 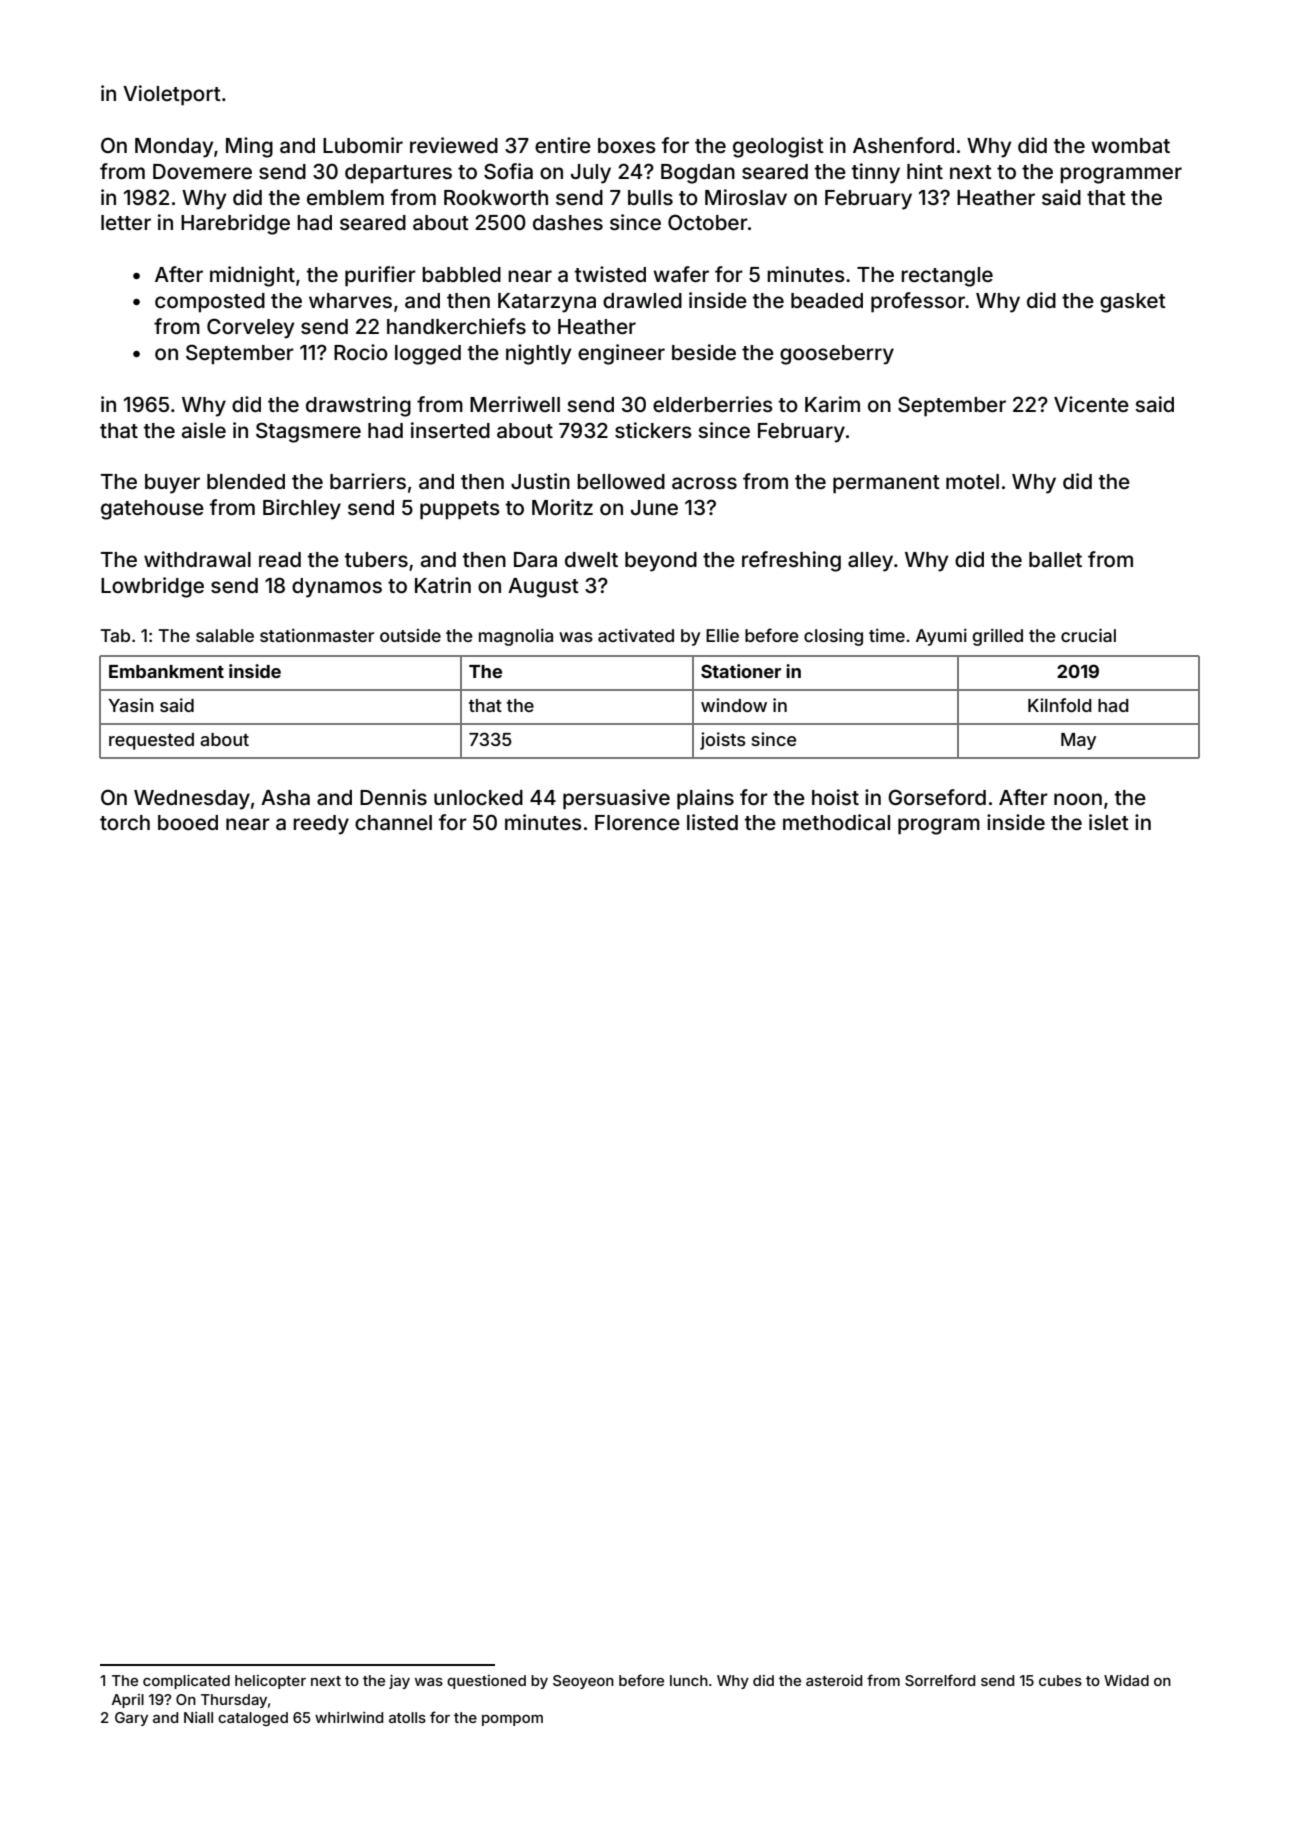 I want to click on islet, so click(x=1109, y=822).
